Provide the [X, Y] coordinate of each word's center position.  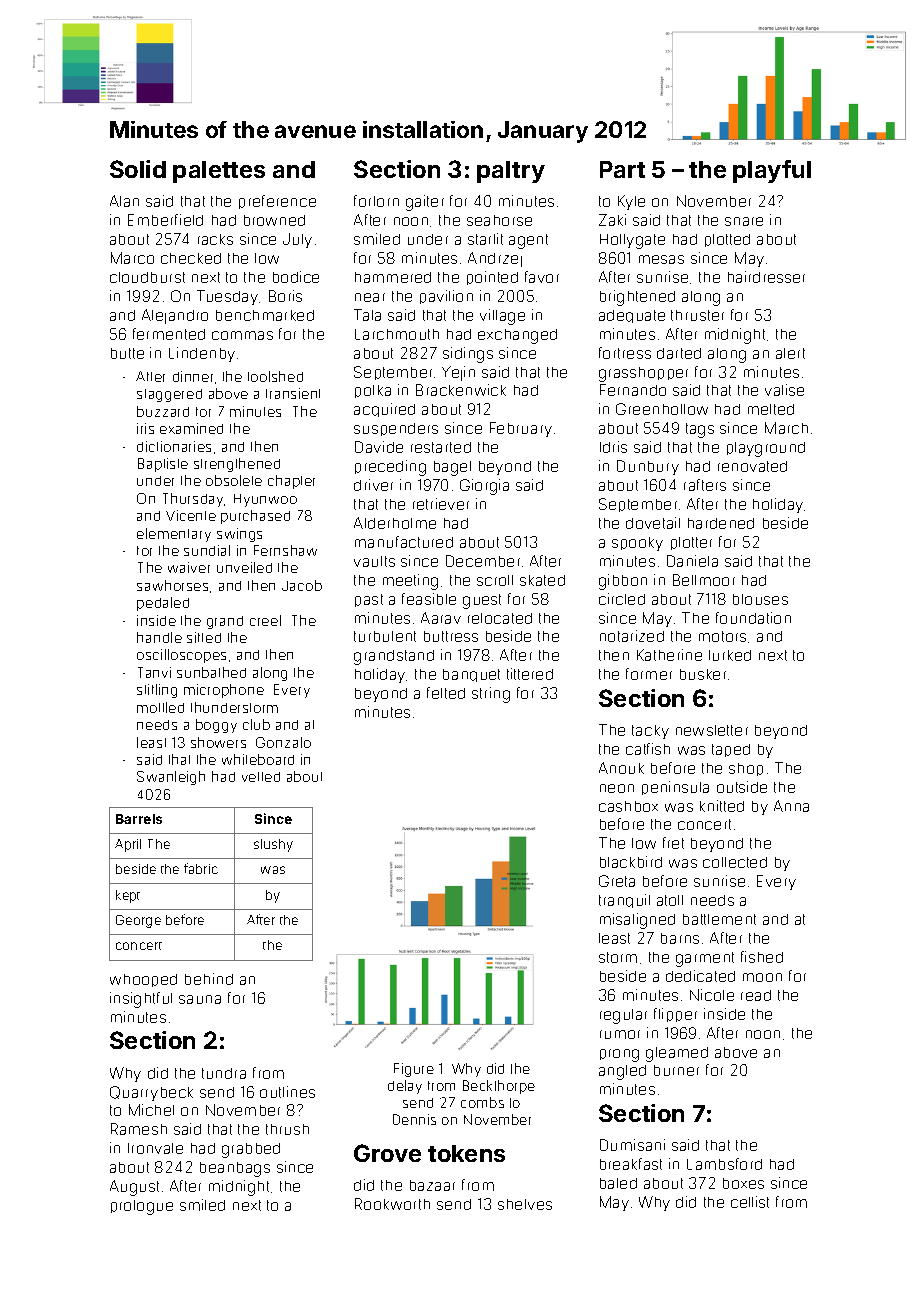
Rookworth [392, 1204]
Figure [414, 1070]
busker [703, 674]
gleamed [677, 1054]
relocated [500, 618]
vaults [374, 561]
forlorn [376, 201]
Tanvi [154, 672]
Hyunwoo [265, 500]
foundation [753, 618]
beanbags [235, 1169]
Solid [138, 169]
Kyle [631, 202]
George [138, 921]
